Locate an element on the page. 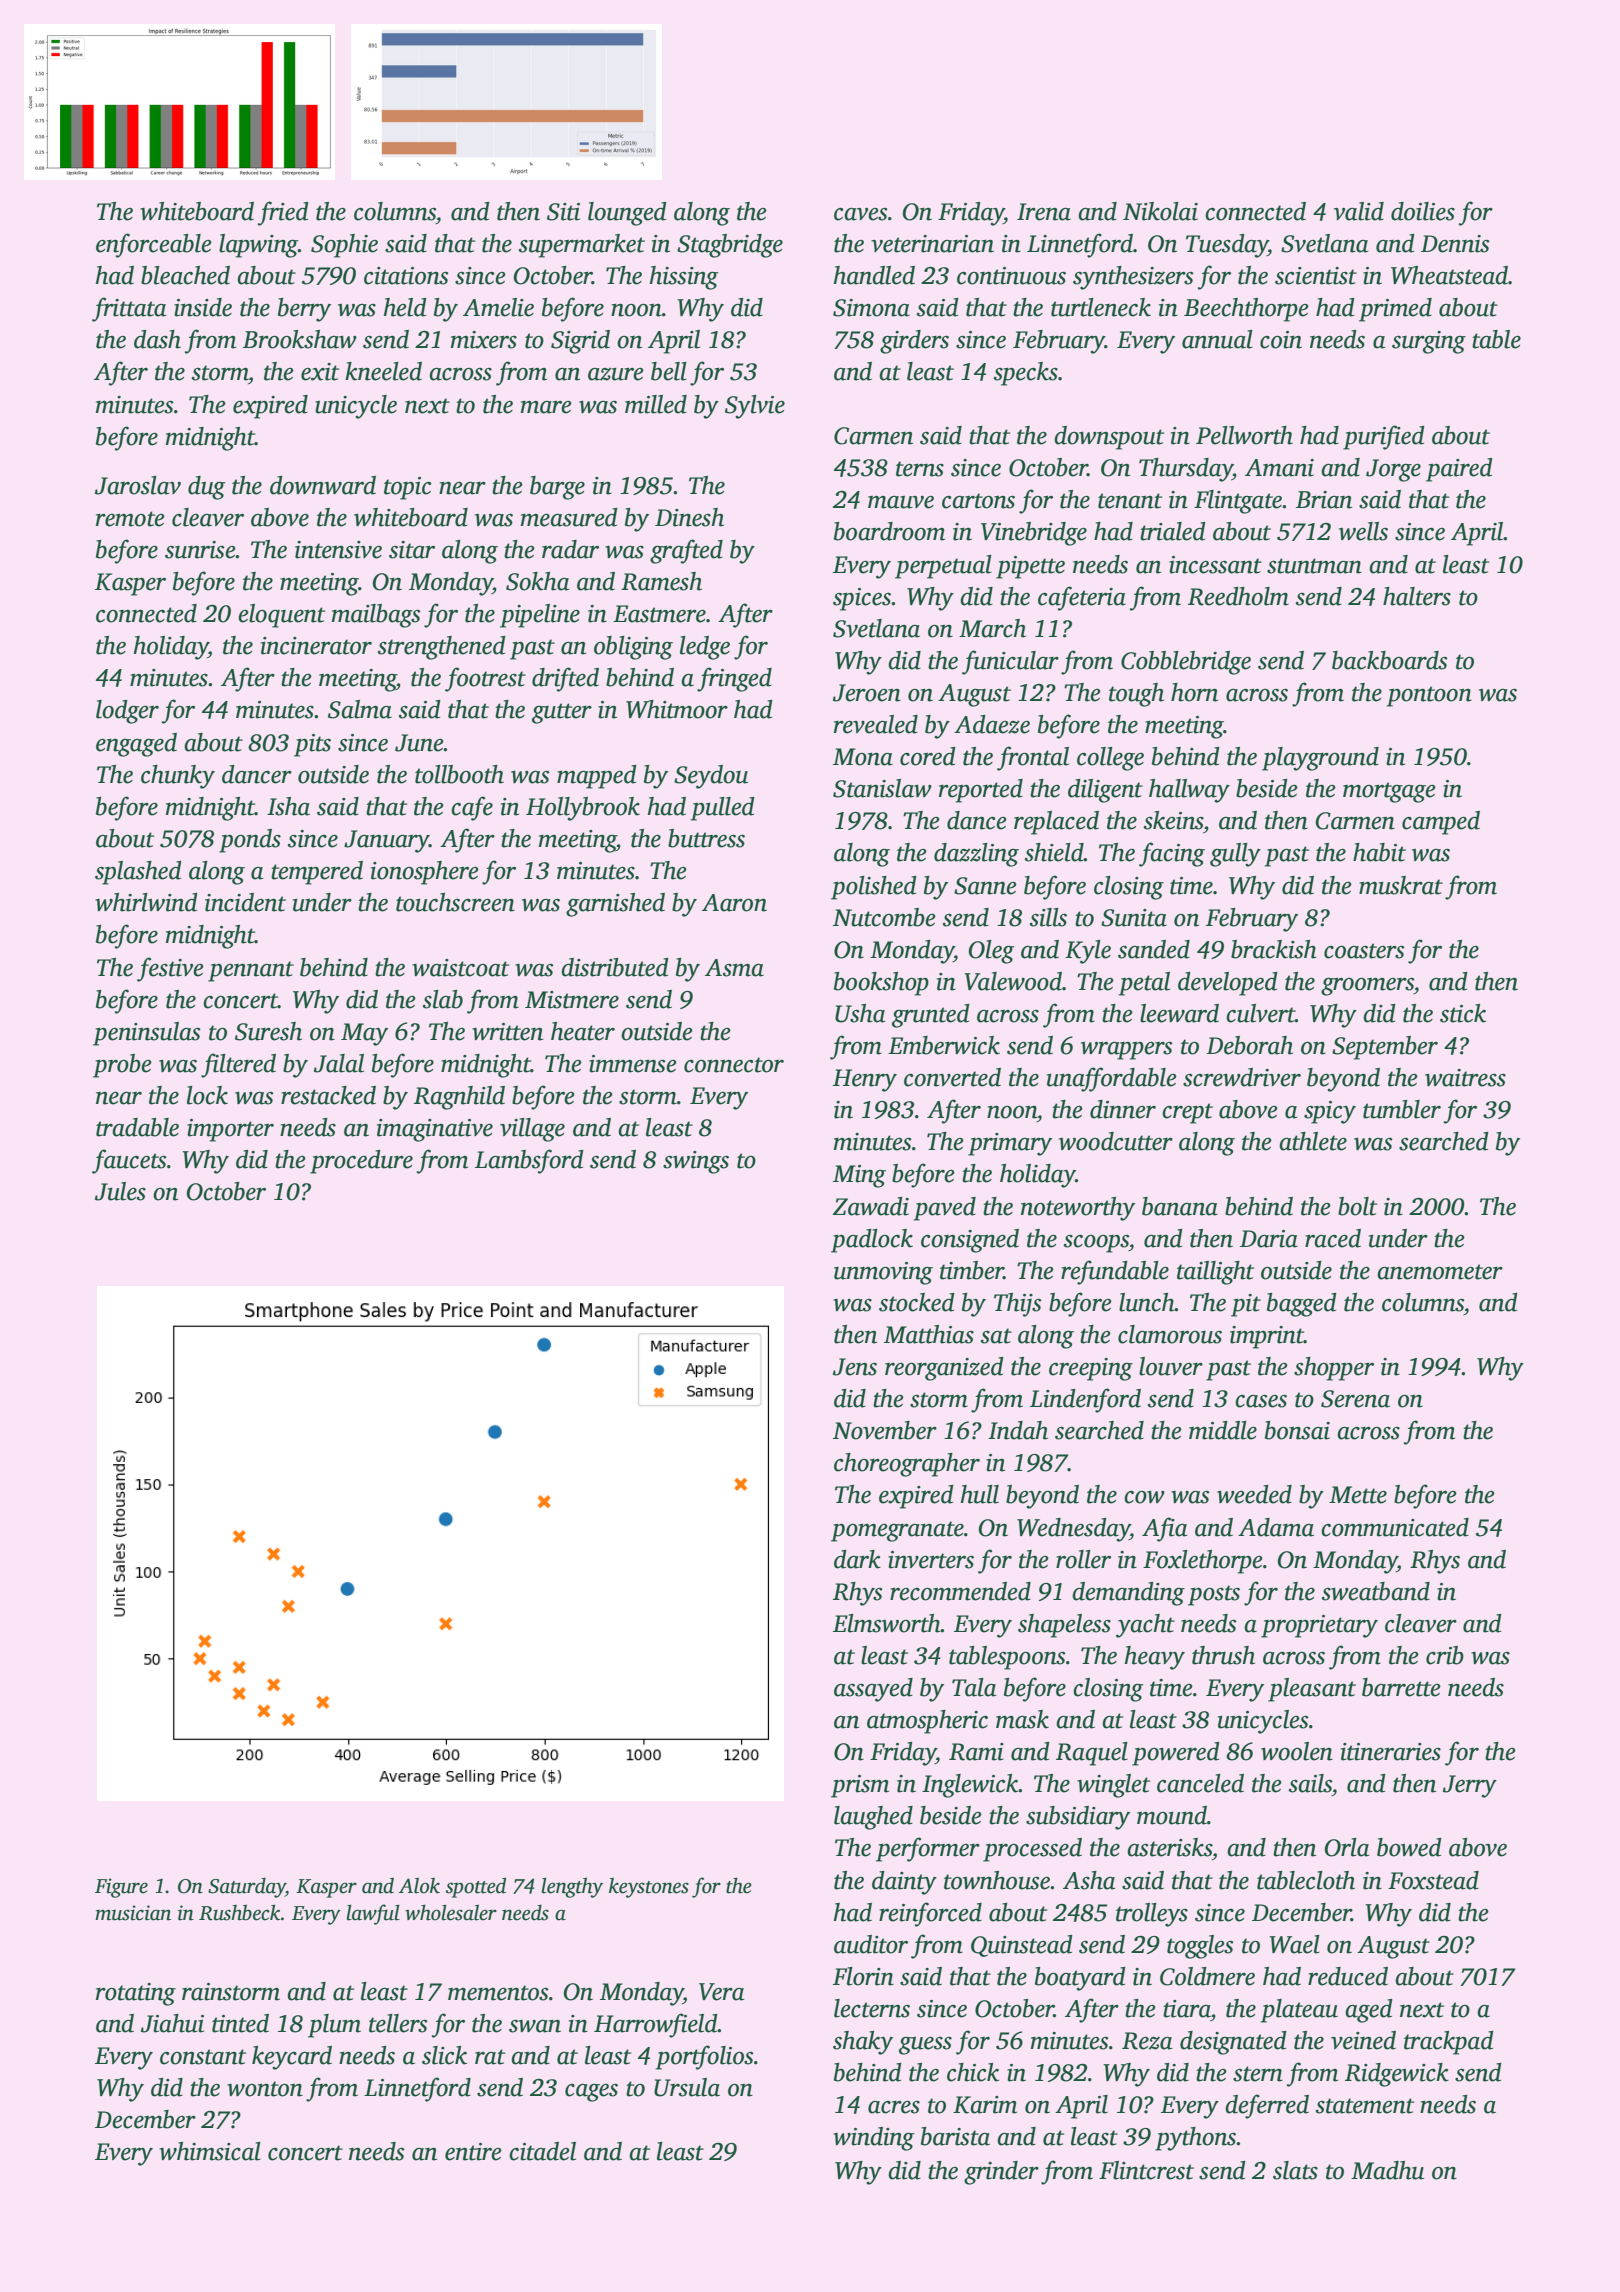 The height and width of the page is (2292, 1620). footrest is located at coordinates (485, 679).
